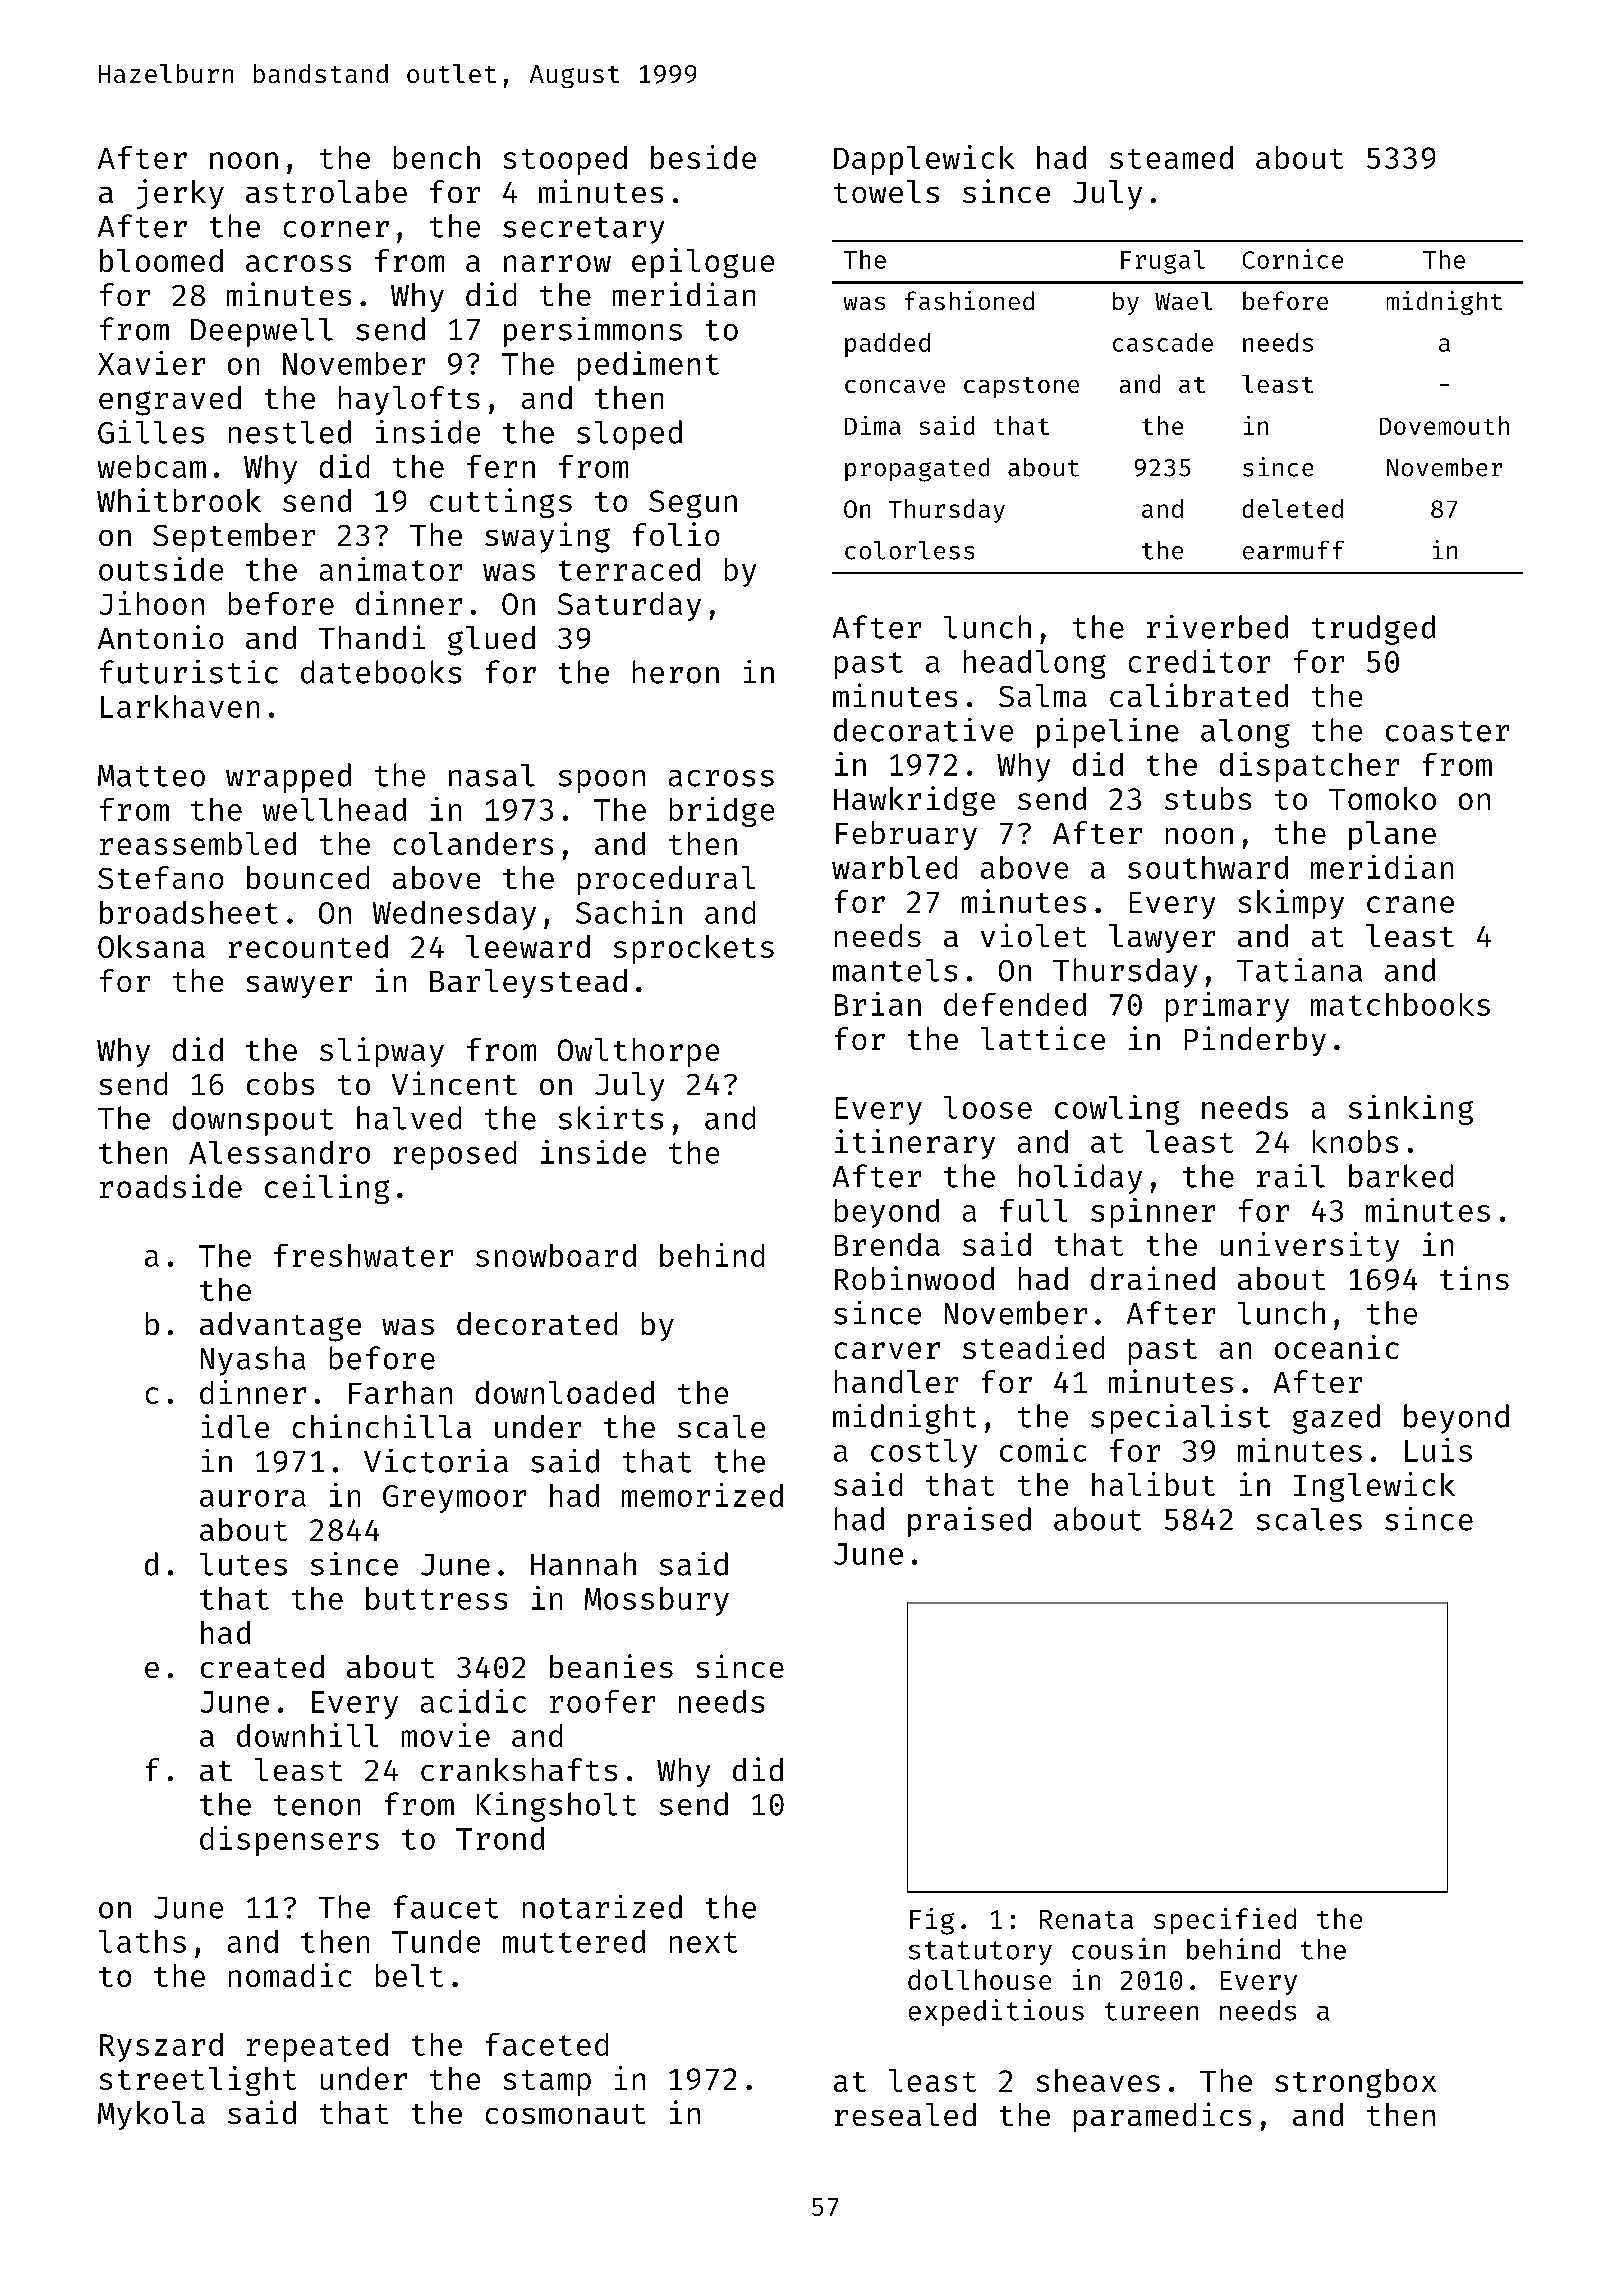 Image resolution: width=1620 pixels, height=2292 pixels. What do you see at coordinates (1291, 1176) in the screenshot?
I see `rail` at bounding box center [1291, 1176].
